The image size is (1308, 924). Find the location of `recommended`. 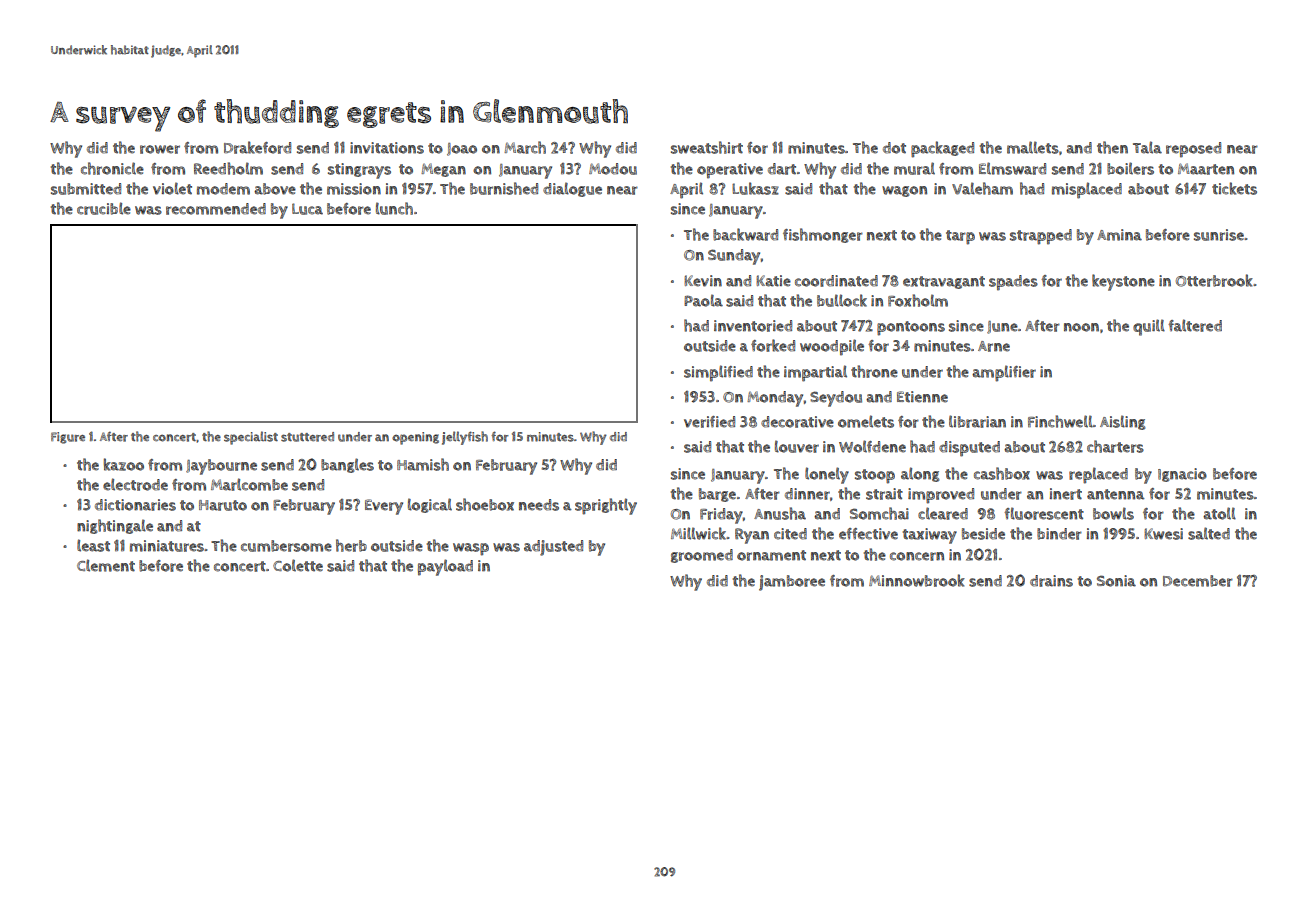

recommended is located at coordinates (216, 209).
